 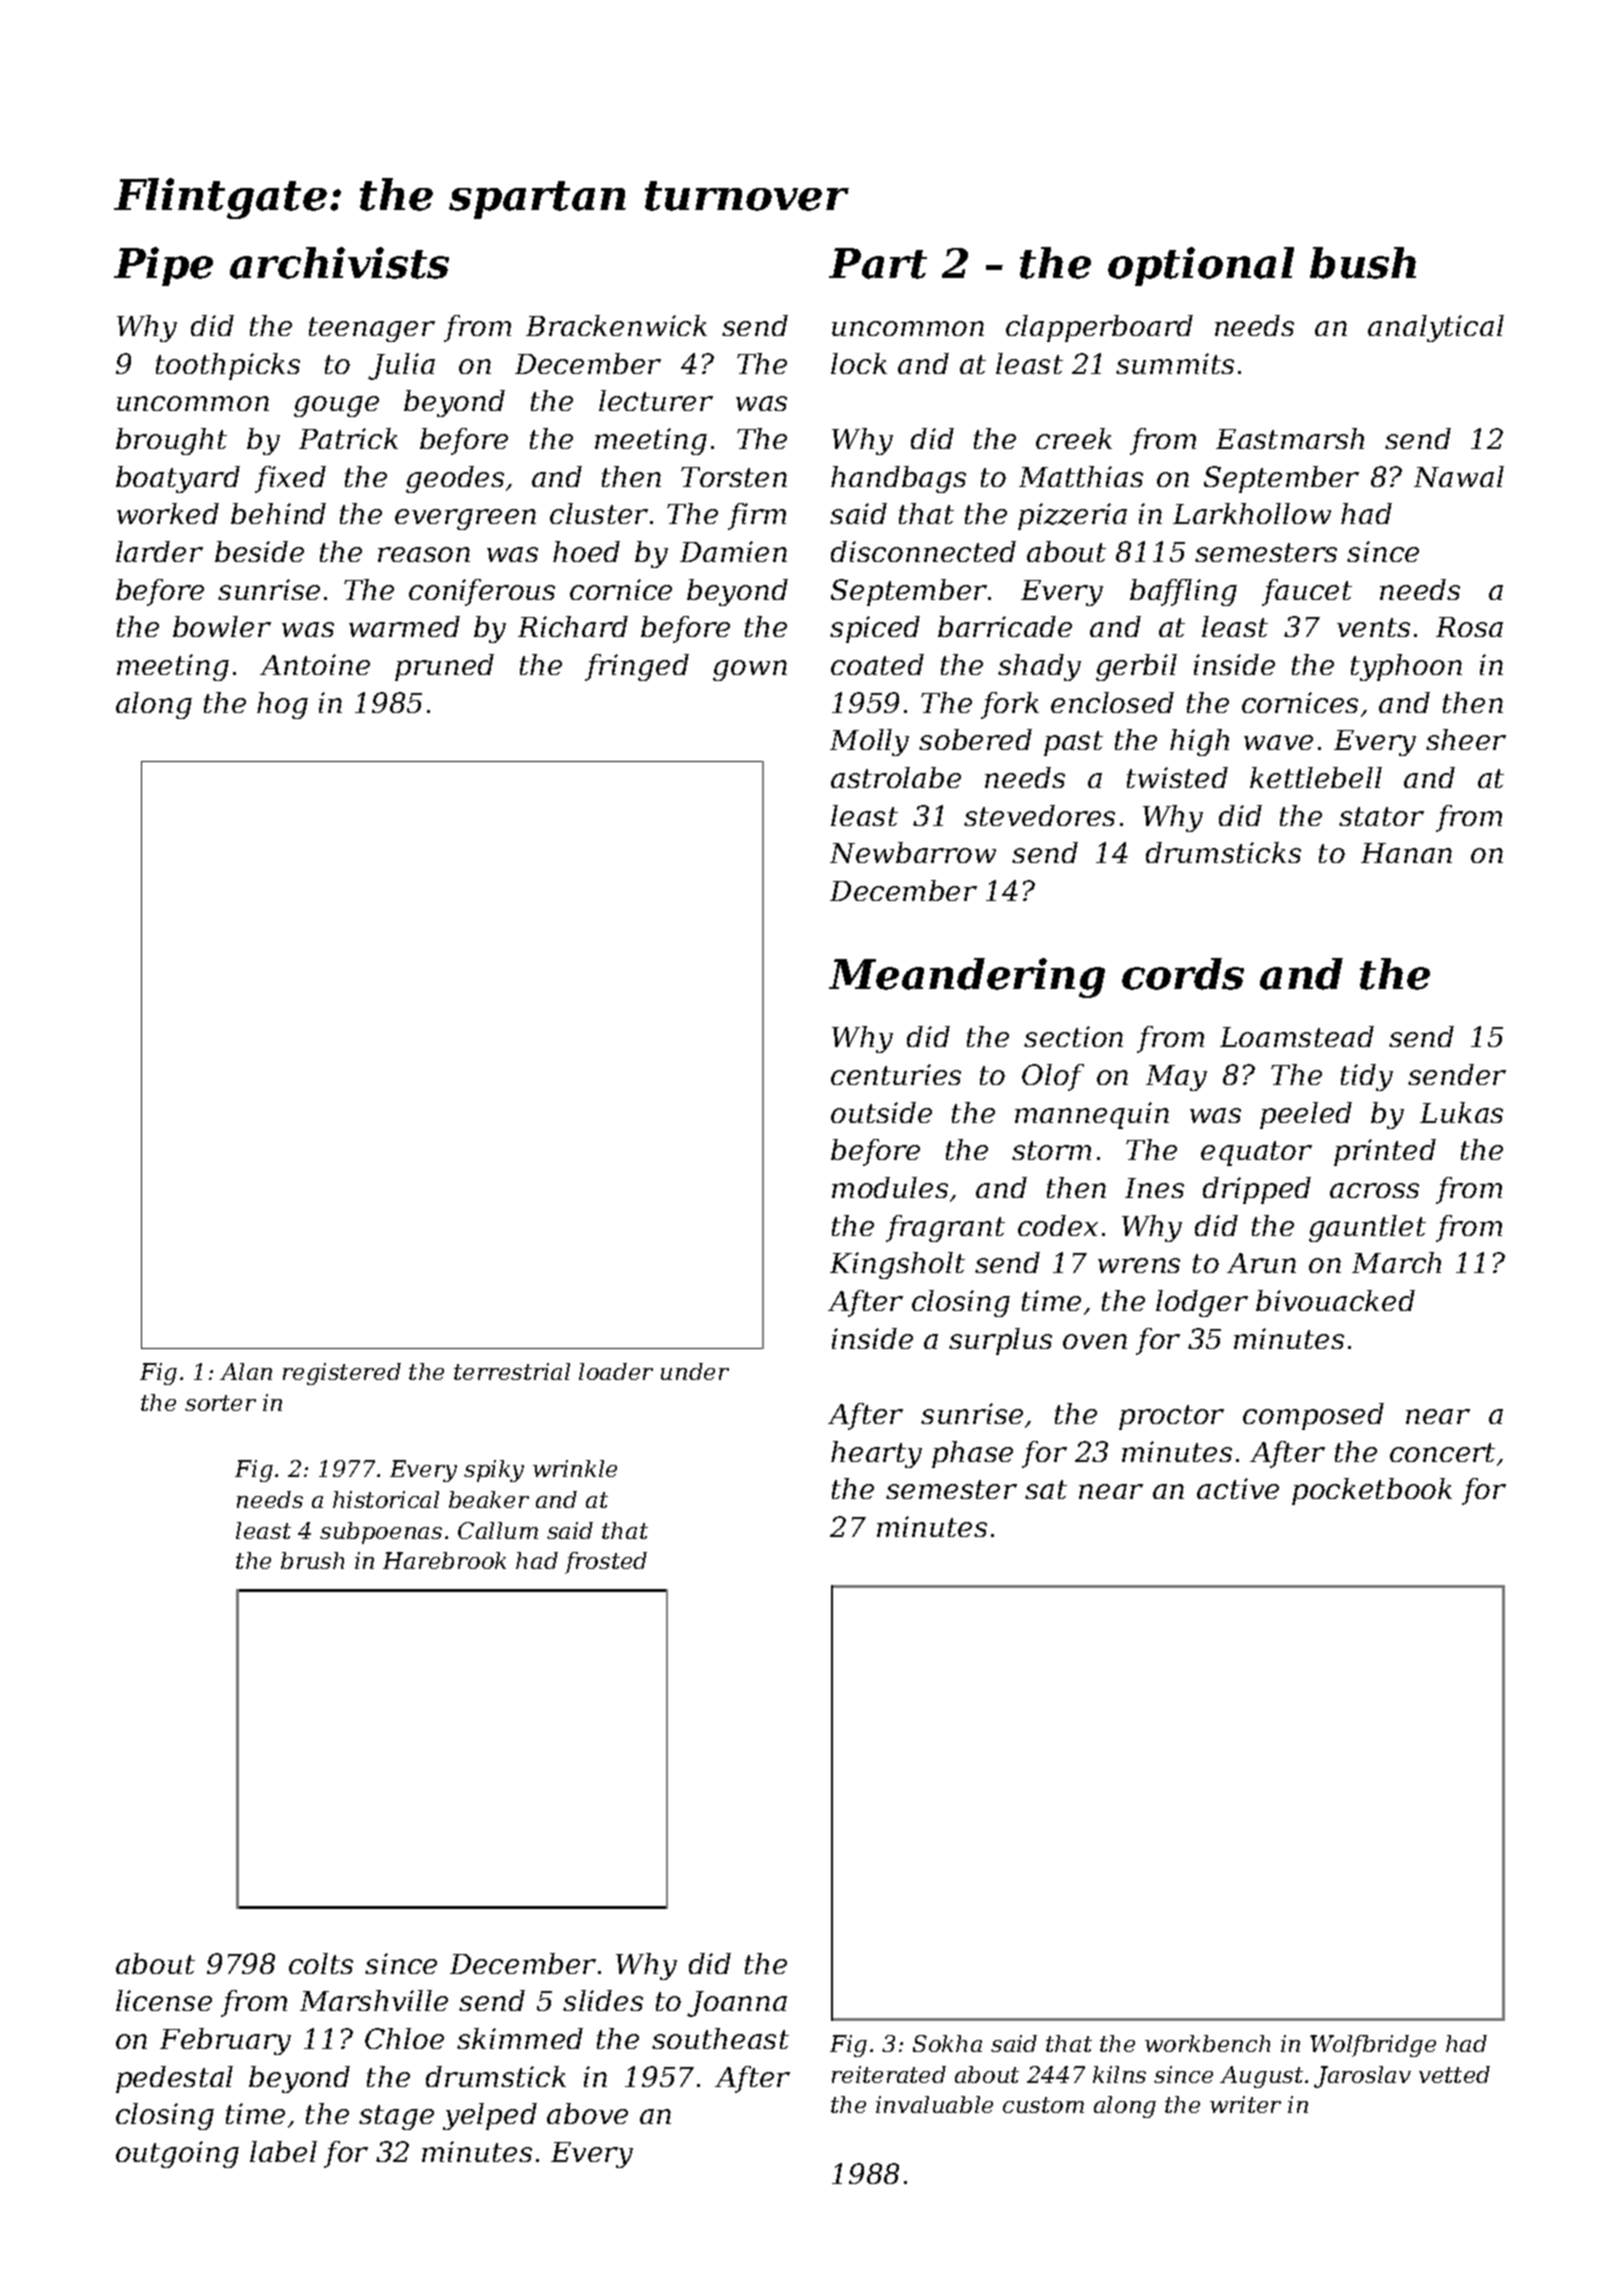 I want to click on colts, so click(x=321, y=1963).
